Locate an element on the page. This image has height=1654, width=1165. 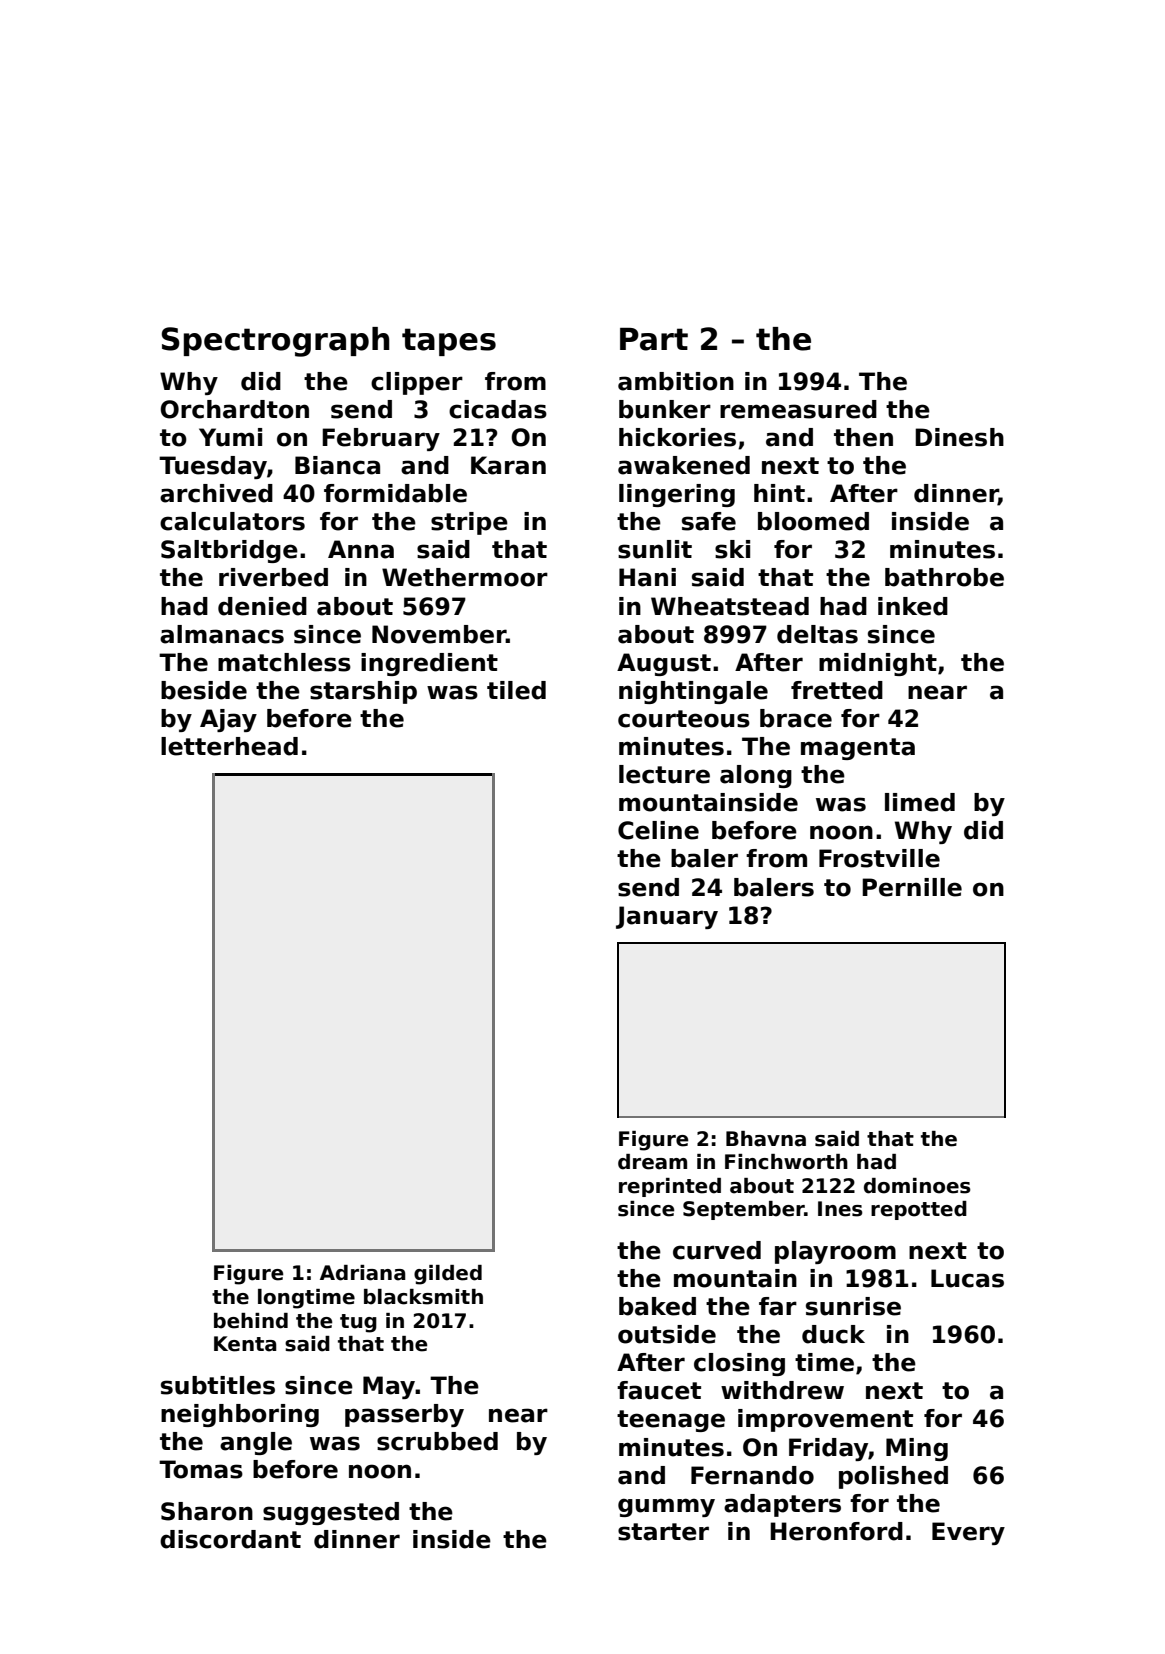
starship is located at coordinates (363, 692).
